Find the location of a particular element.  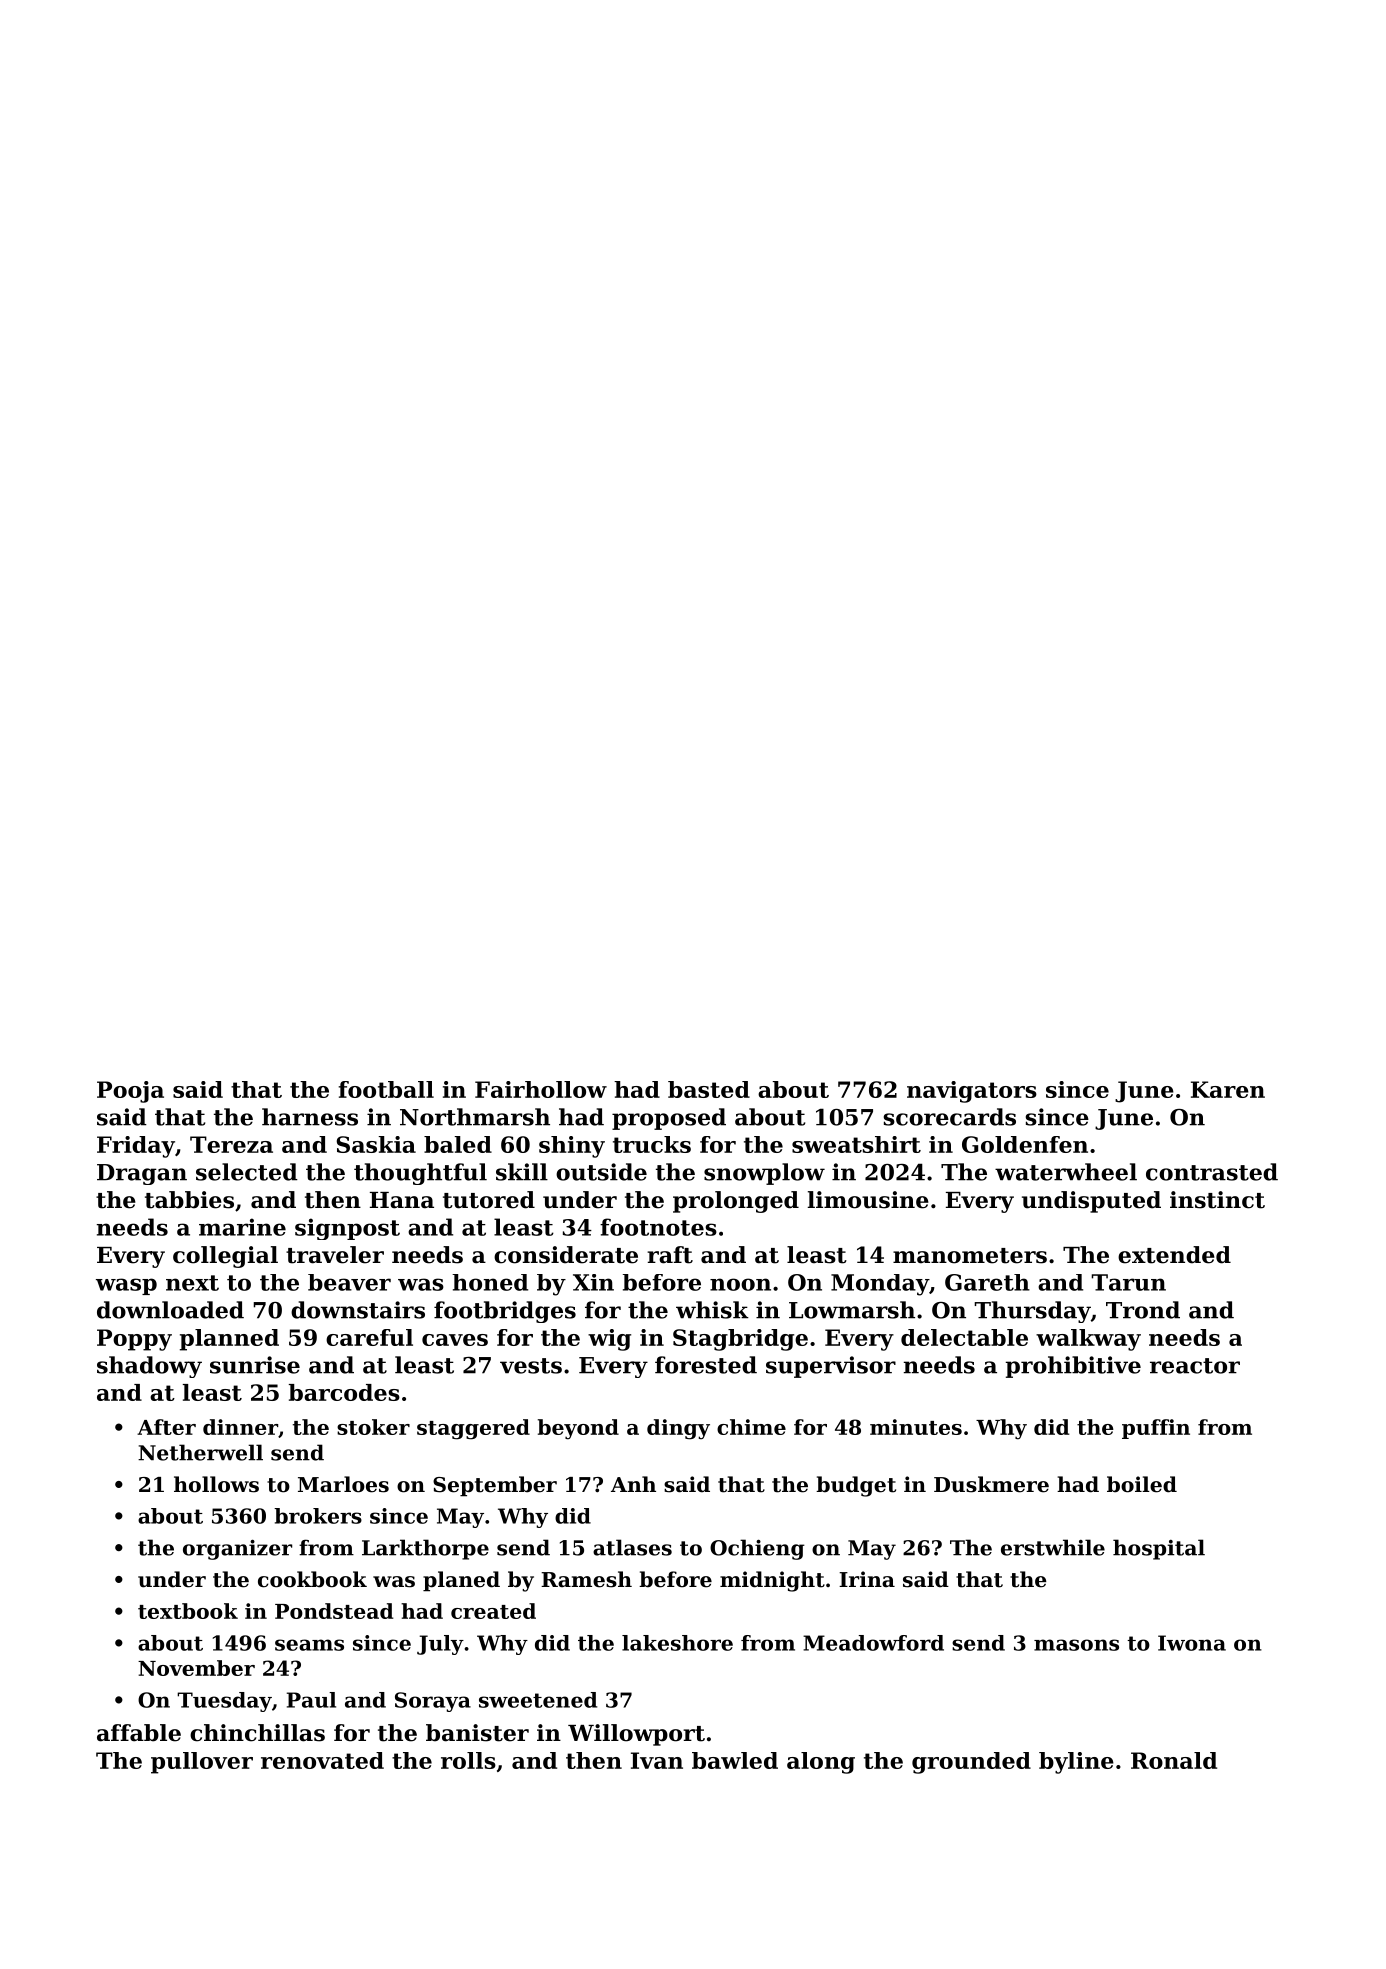

Karen is located at coordinates (1228, 1089).
